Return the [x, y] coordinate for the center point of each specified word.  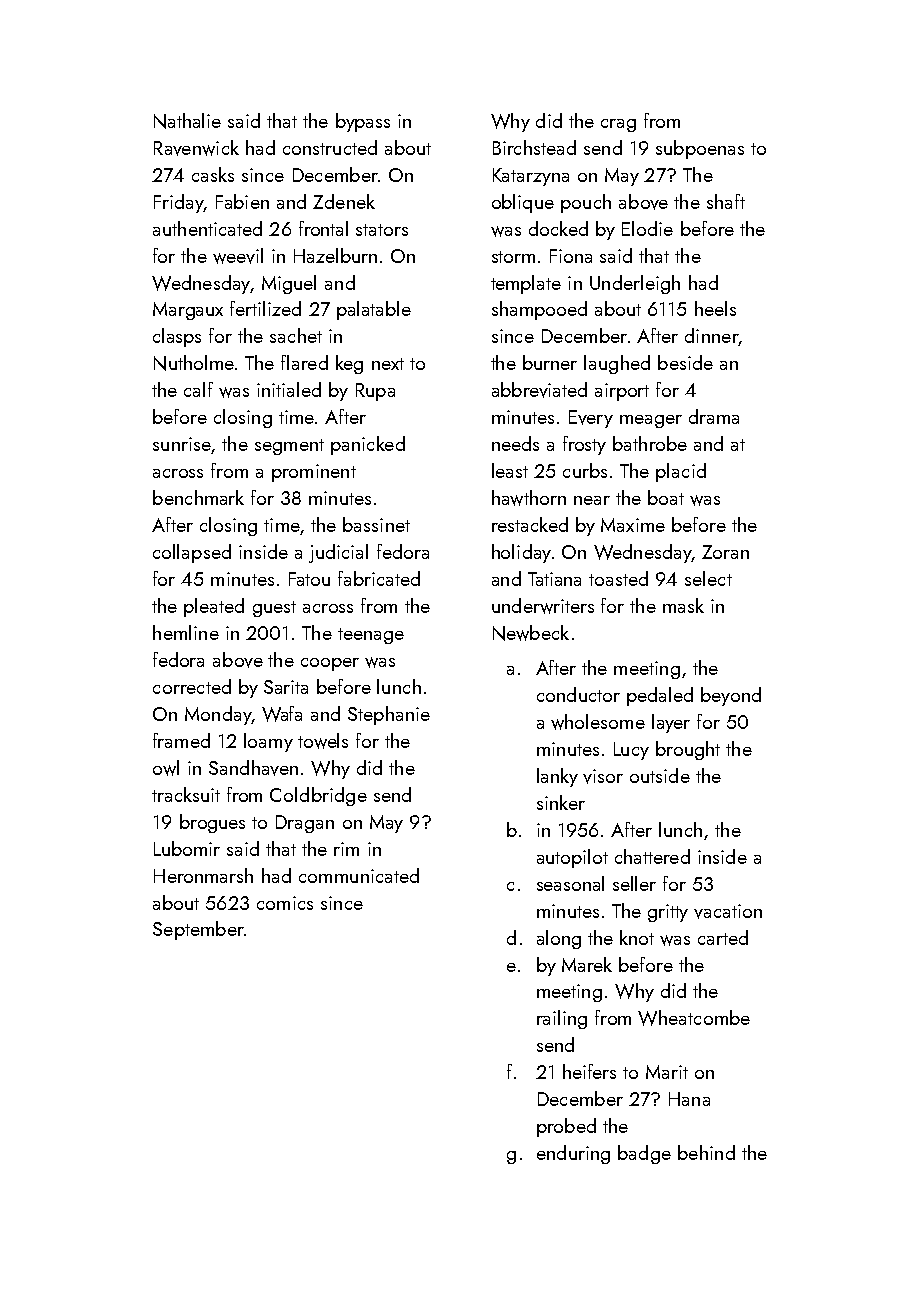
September [198, 930]
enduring [573, 1154]
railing [562, 1019]
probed [566, 1127]
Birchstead [534, 147]
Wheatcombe [694, 1018]
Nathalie [187, 121]
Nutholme [194, 363]
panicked [368, 445]
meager [651, 421]
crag [618, 125]
